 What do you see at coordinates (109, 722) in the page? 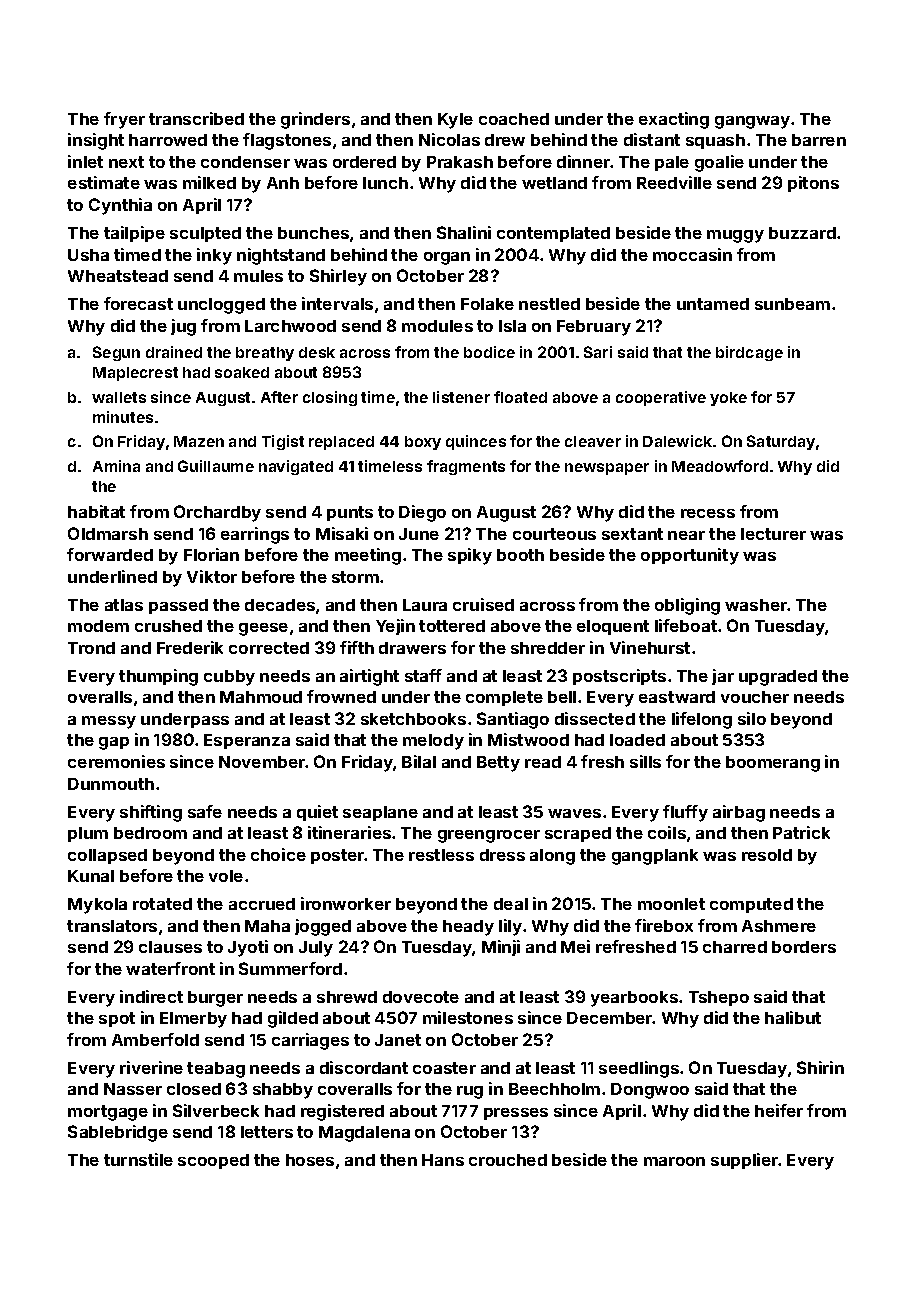
I see `messy` at bounding box center [109, 722].
